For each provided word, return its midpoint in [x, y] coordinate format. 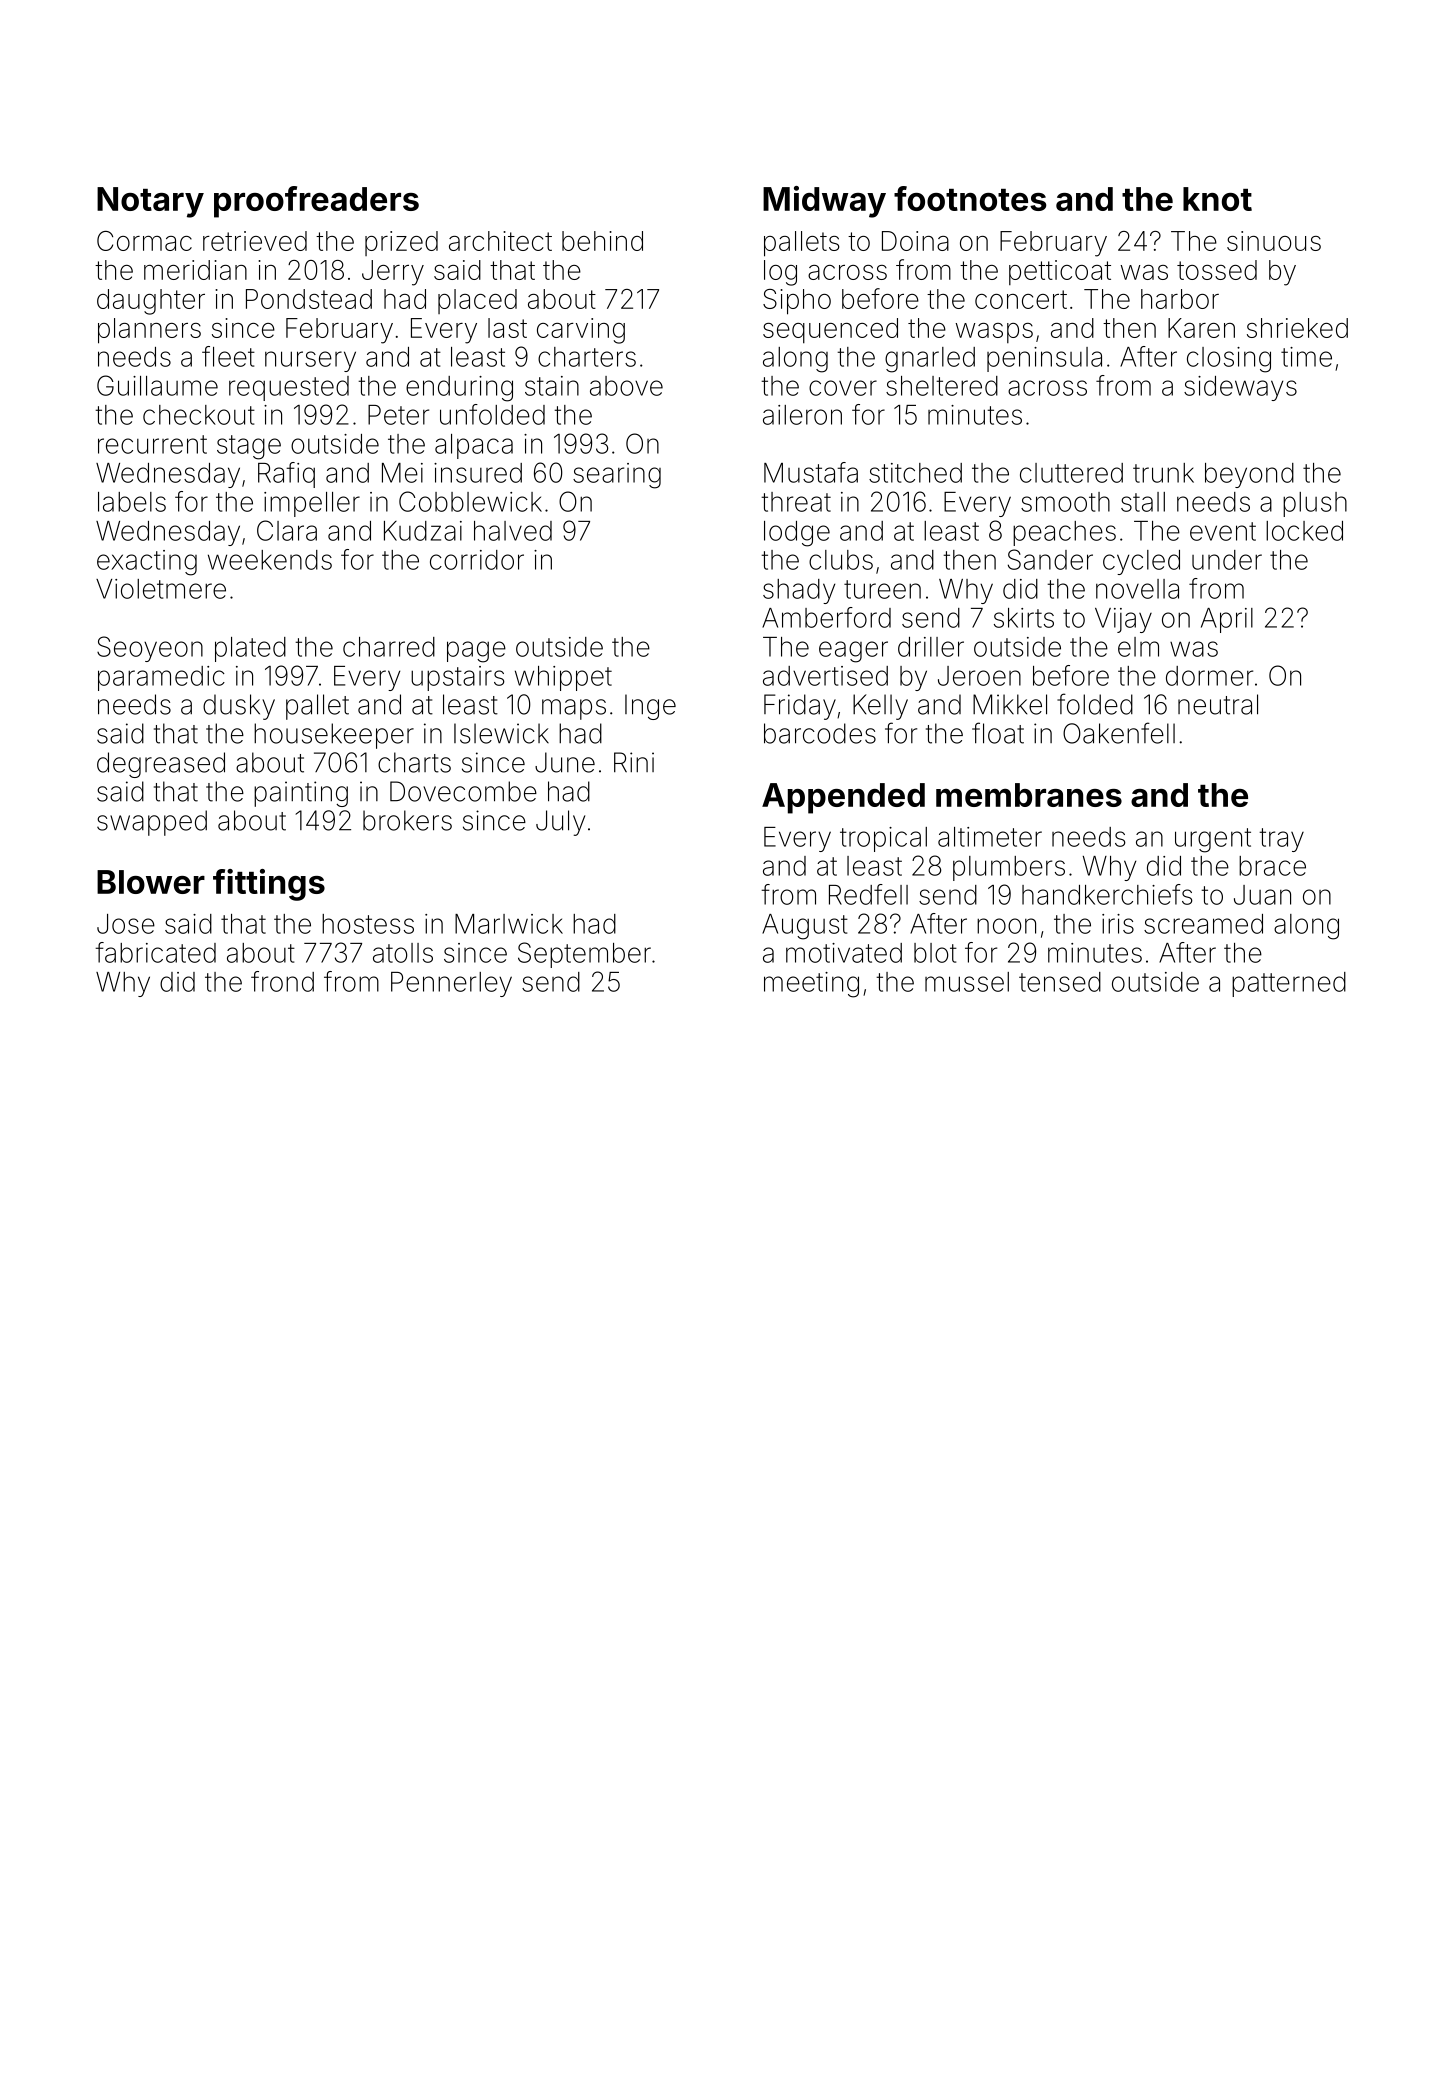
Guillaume [157, 385]
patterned [1289, 984]
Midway [824, 202]
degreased [161, 765]
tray [1281, 840]
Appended [843, 798]
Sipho [797, 302]
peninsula [1044, 359]
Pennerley [451, 984]
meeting [811, 985]
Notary [150, 202]
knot [1217, 199]
